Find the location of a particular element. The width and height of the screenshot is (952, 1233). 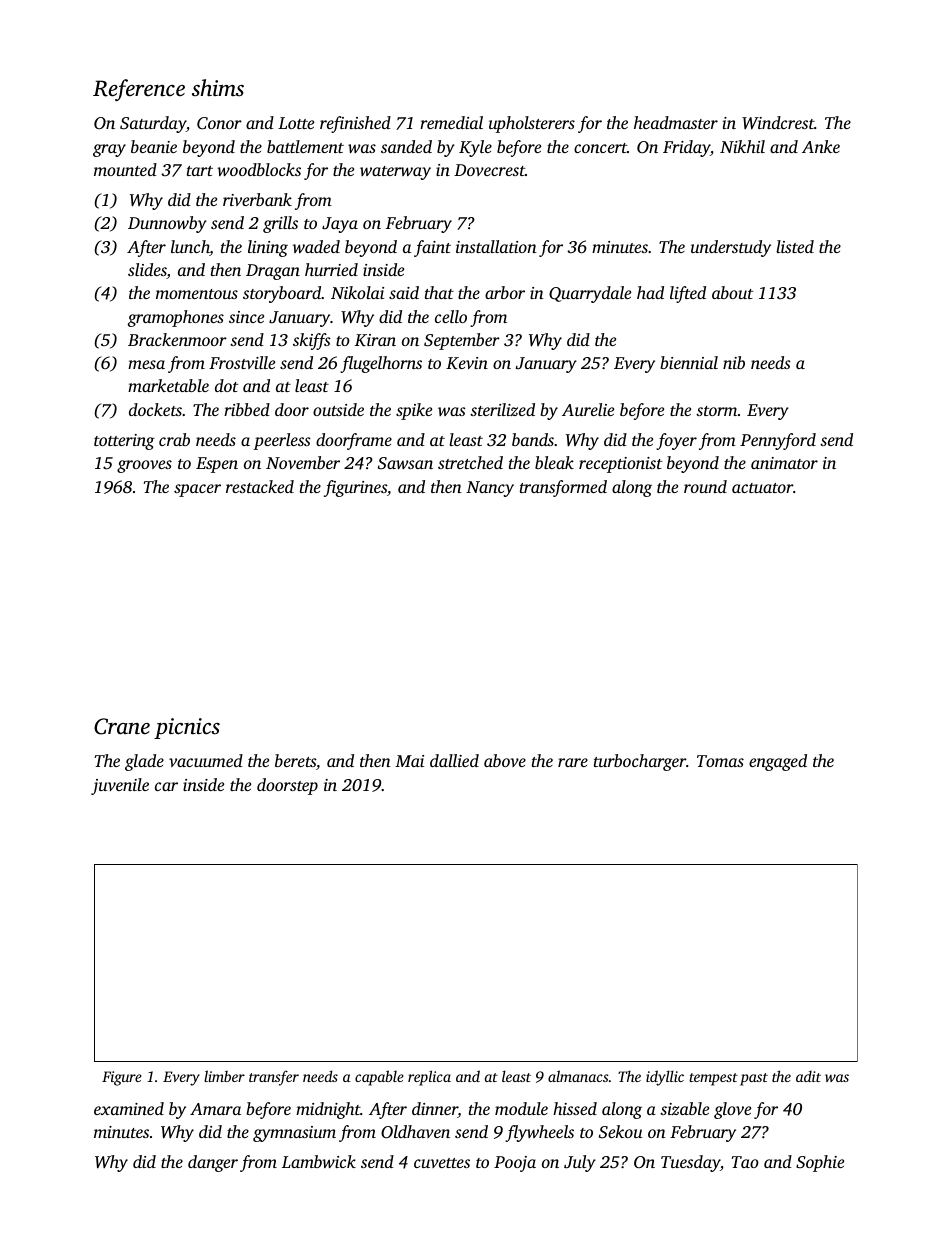

nib is located at coordinates (734, 362).
